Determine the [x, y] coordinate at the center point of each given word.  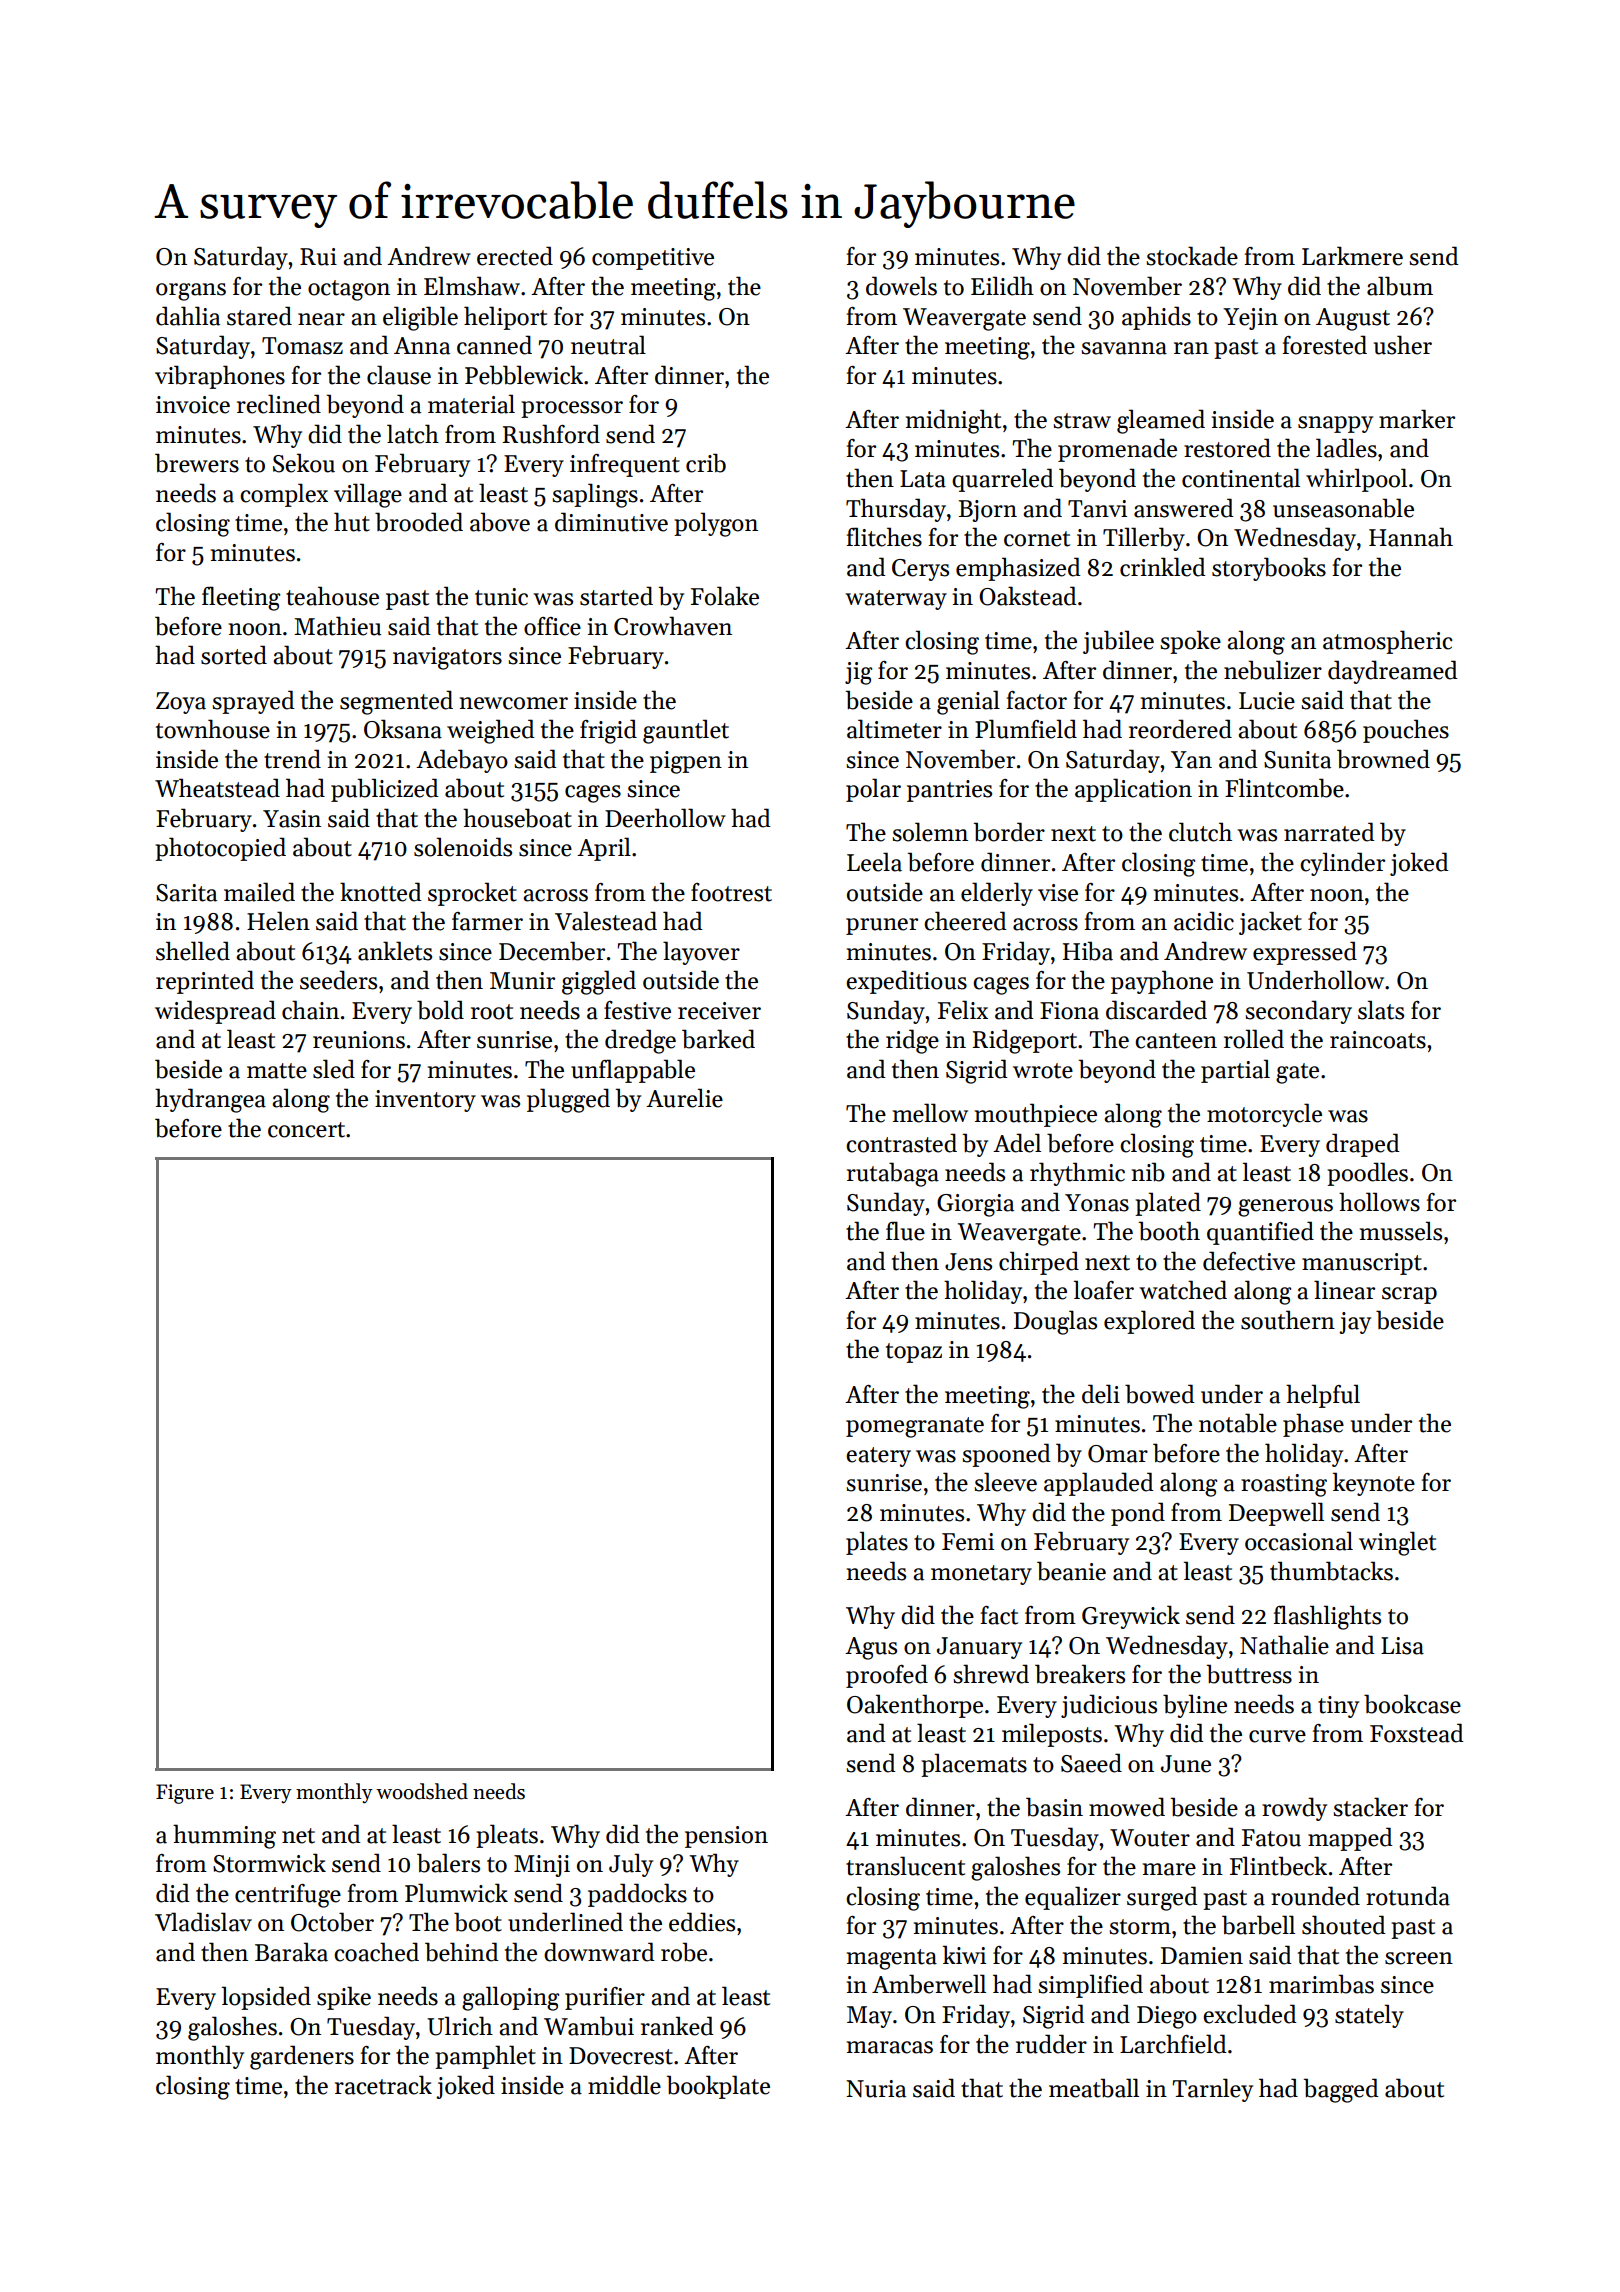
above [500, 522]
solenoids [463, 847]
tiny [1338, 1707]
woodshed [422, 1791]
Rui [318, 257]
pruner [882, 926]
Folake [725, 596]
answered [1184, 508]
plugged [568, 1100]
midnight [953, 421]
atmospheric [1387, 642]
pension [726, 1837]
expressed [1305, 953]
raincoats [1378, 1040]
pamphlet [485, 2057]
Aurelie [684, 1098]
